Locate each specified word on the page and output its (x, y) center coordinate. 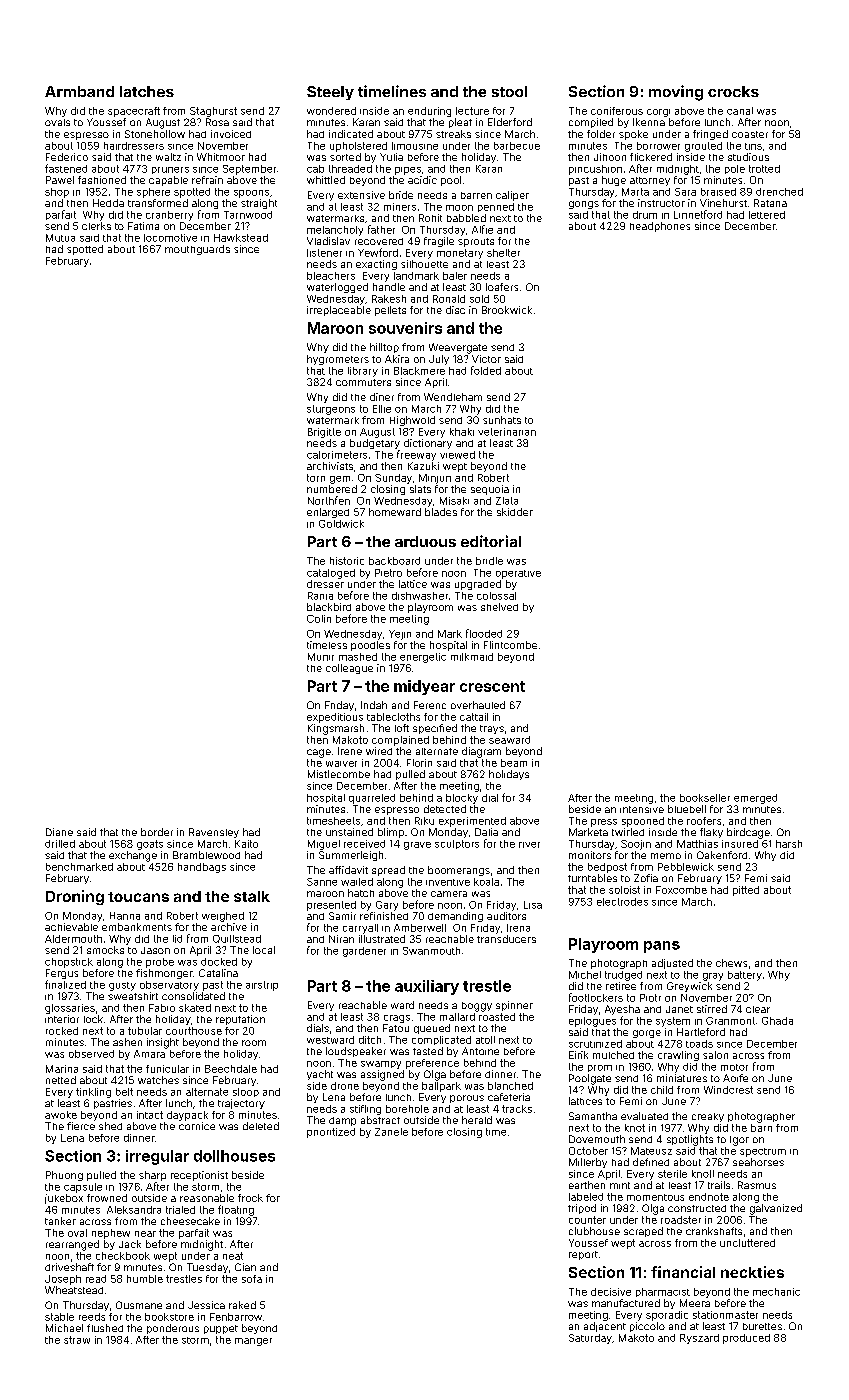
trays (492, 729)
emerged (755, 799)
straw (77, 1340)
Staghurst (213, 112)
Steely (330, 93)
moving (676, 93)
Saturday (590, 1339)
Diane (59, 832)
